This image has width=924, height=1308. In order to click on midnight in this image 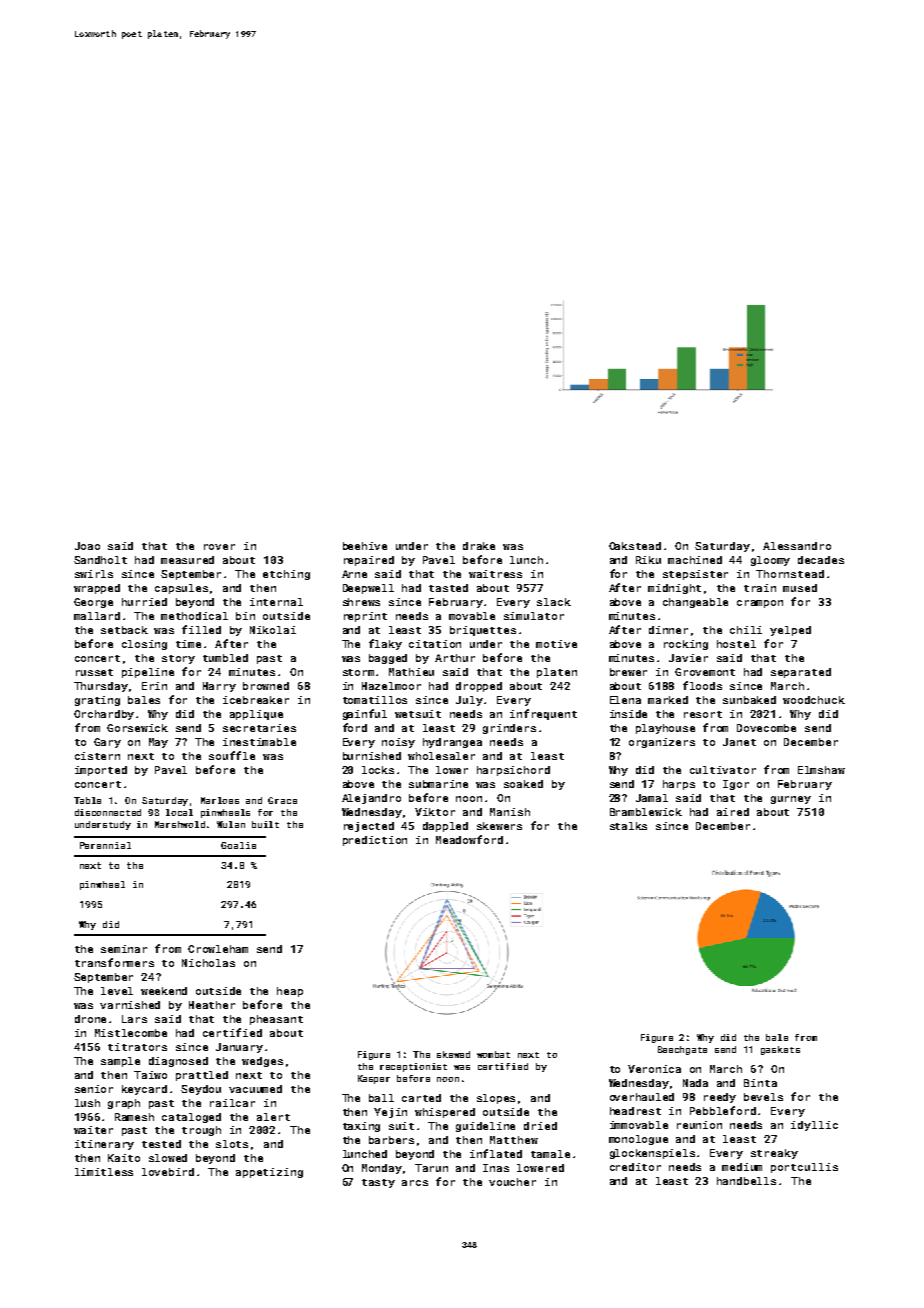, I will do `click(674, 589)`.
